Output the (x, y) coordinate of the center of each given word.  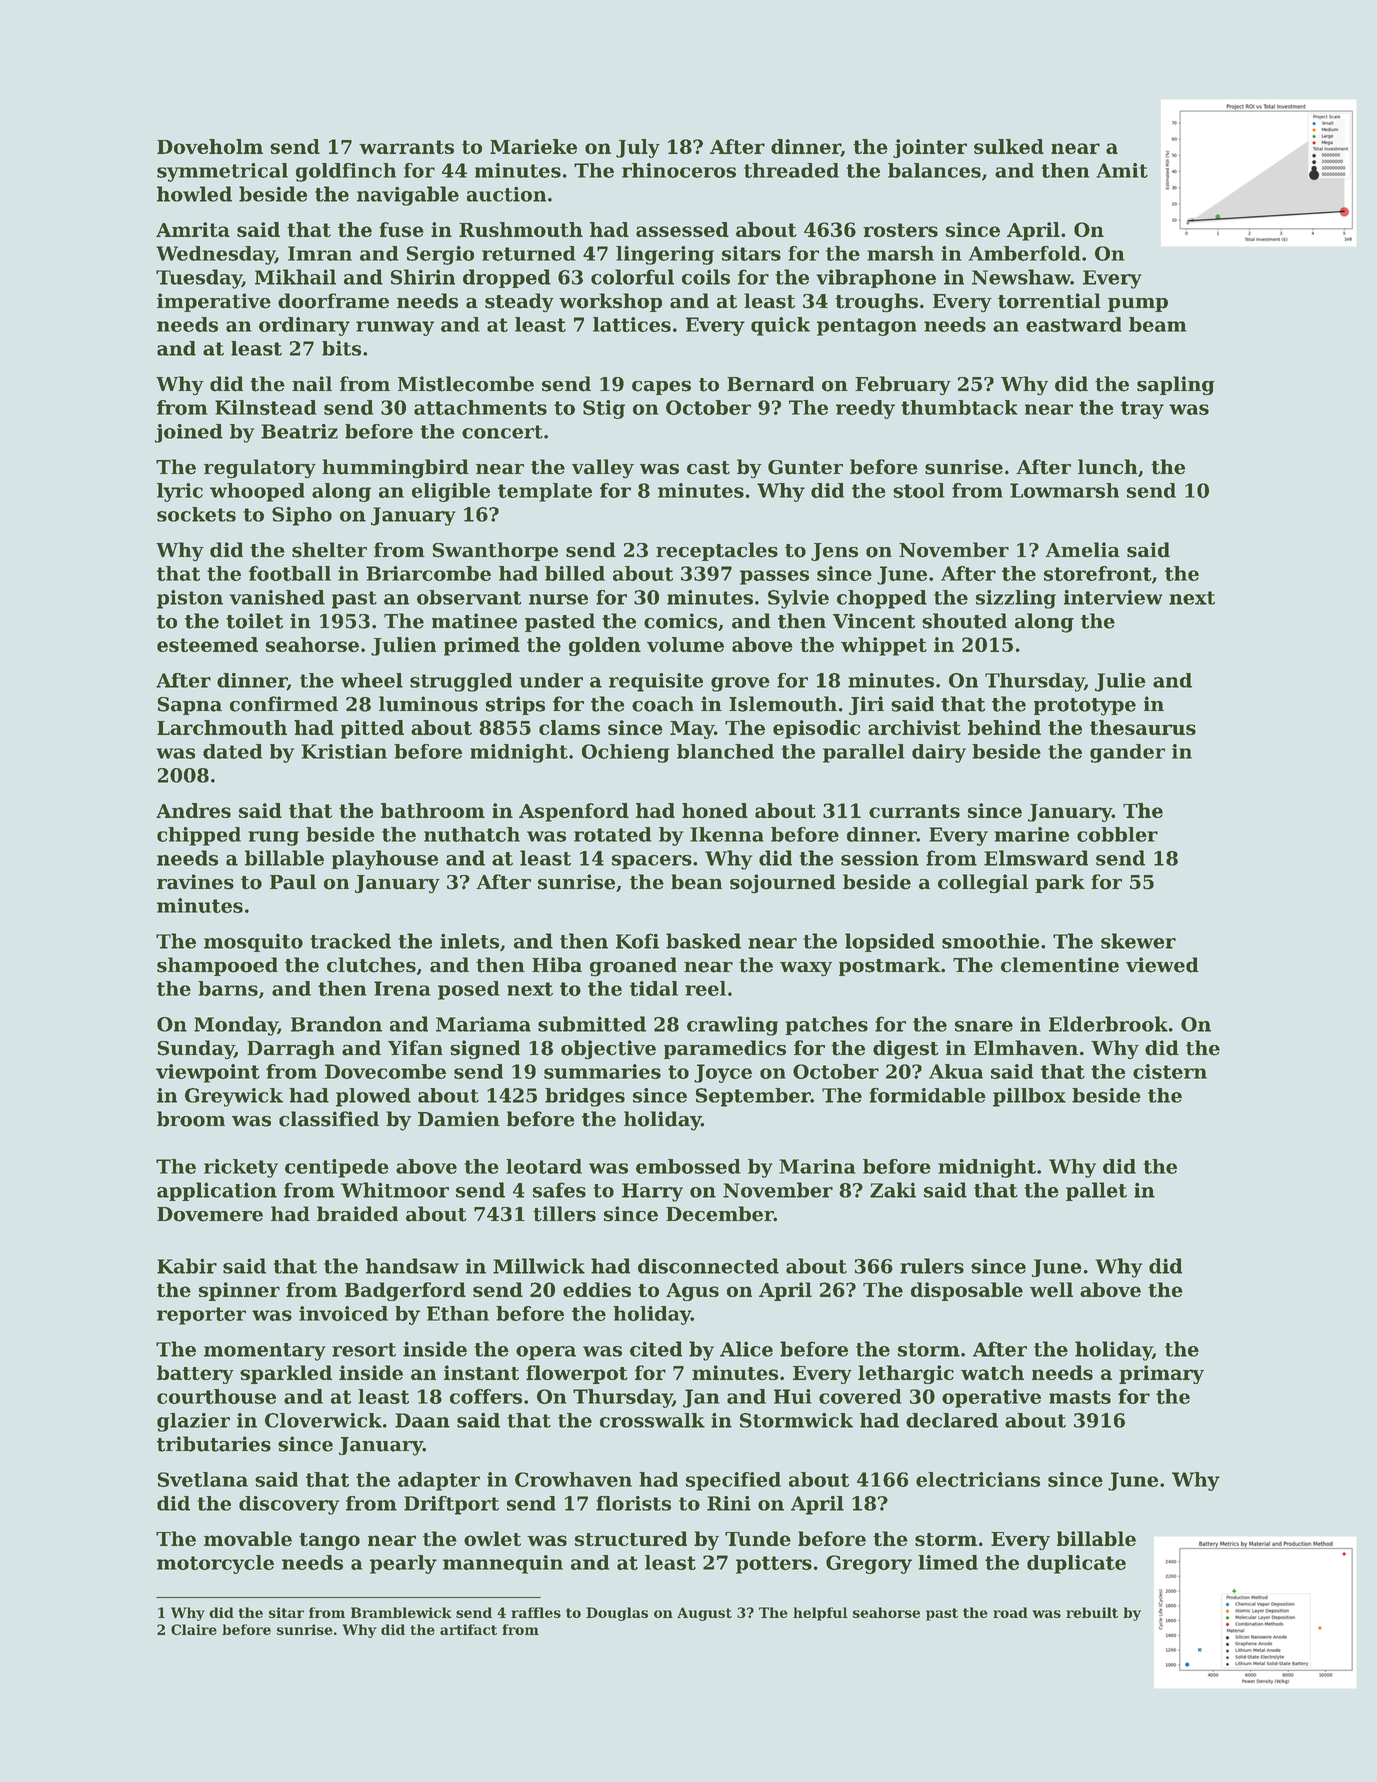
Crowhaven (573, 1479)
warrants (406, 147)
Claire (194, 1629)
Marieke (533, 146)
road (1010, 1612)
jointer (930, 148)
